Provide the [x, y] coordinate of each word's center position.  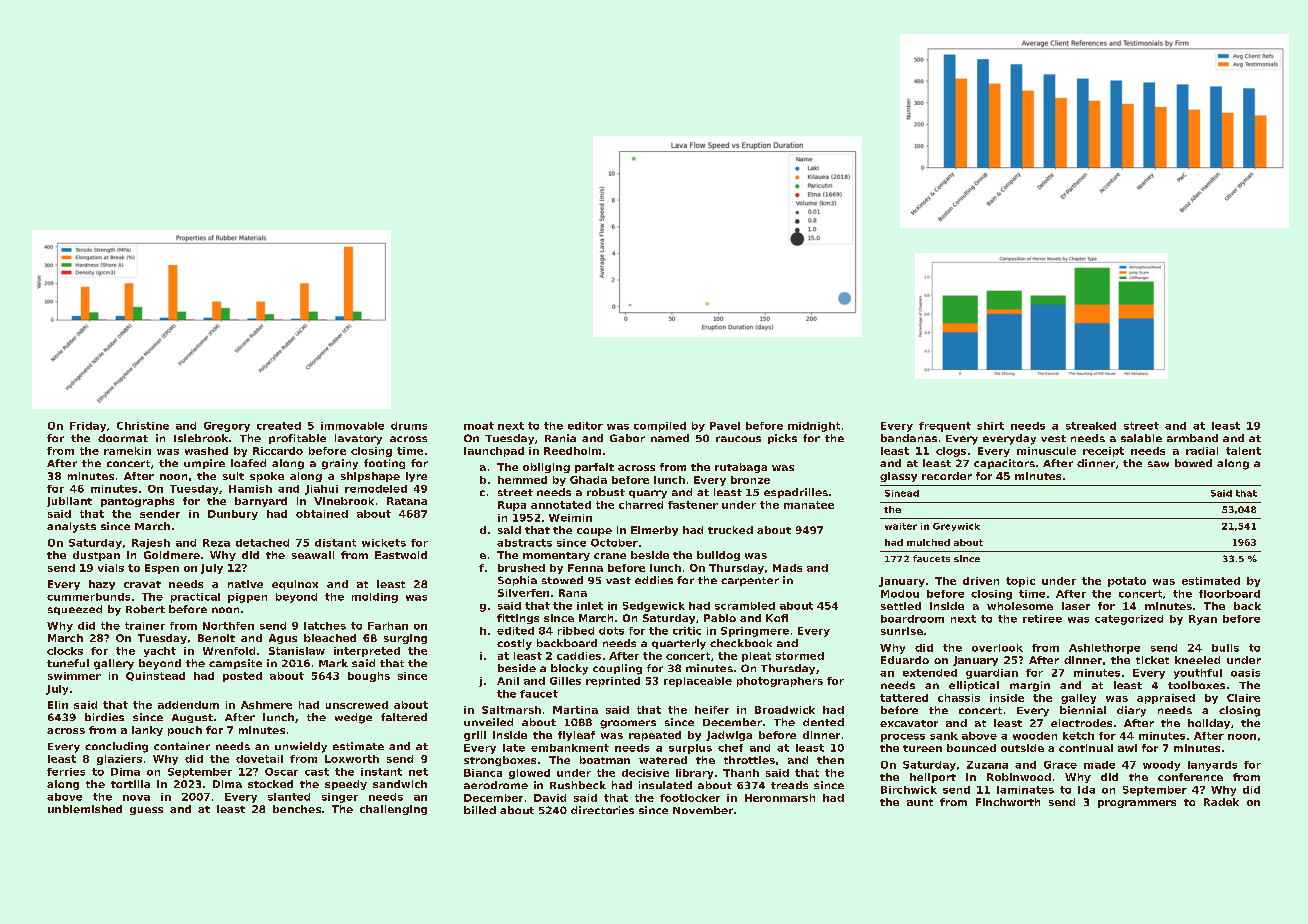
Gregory [227, 427]
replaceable [698, 682]
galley [1078, 699]
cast [317, 772]
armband [1192, 438]
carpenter [750, 581]
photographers [780, 682]
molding [375, 598]
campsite [235, 664]
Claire [1243, 698]
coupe [594, 532]
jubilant [69, 502]
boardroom [912, 619]
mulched [928, 542]
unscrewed [357, 705]
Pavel [725, 426]
